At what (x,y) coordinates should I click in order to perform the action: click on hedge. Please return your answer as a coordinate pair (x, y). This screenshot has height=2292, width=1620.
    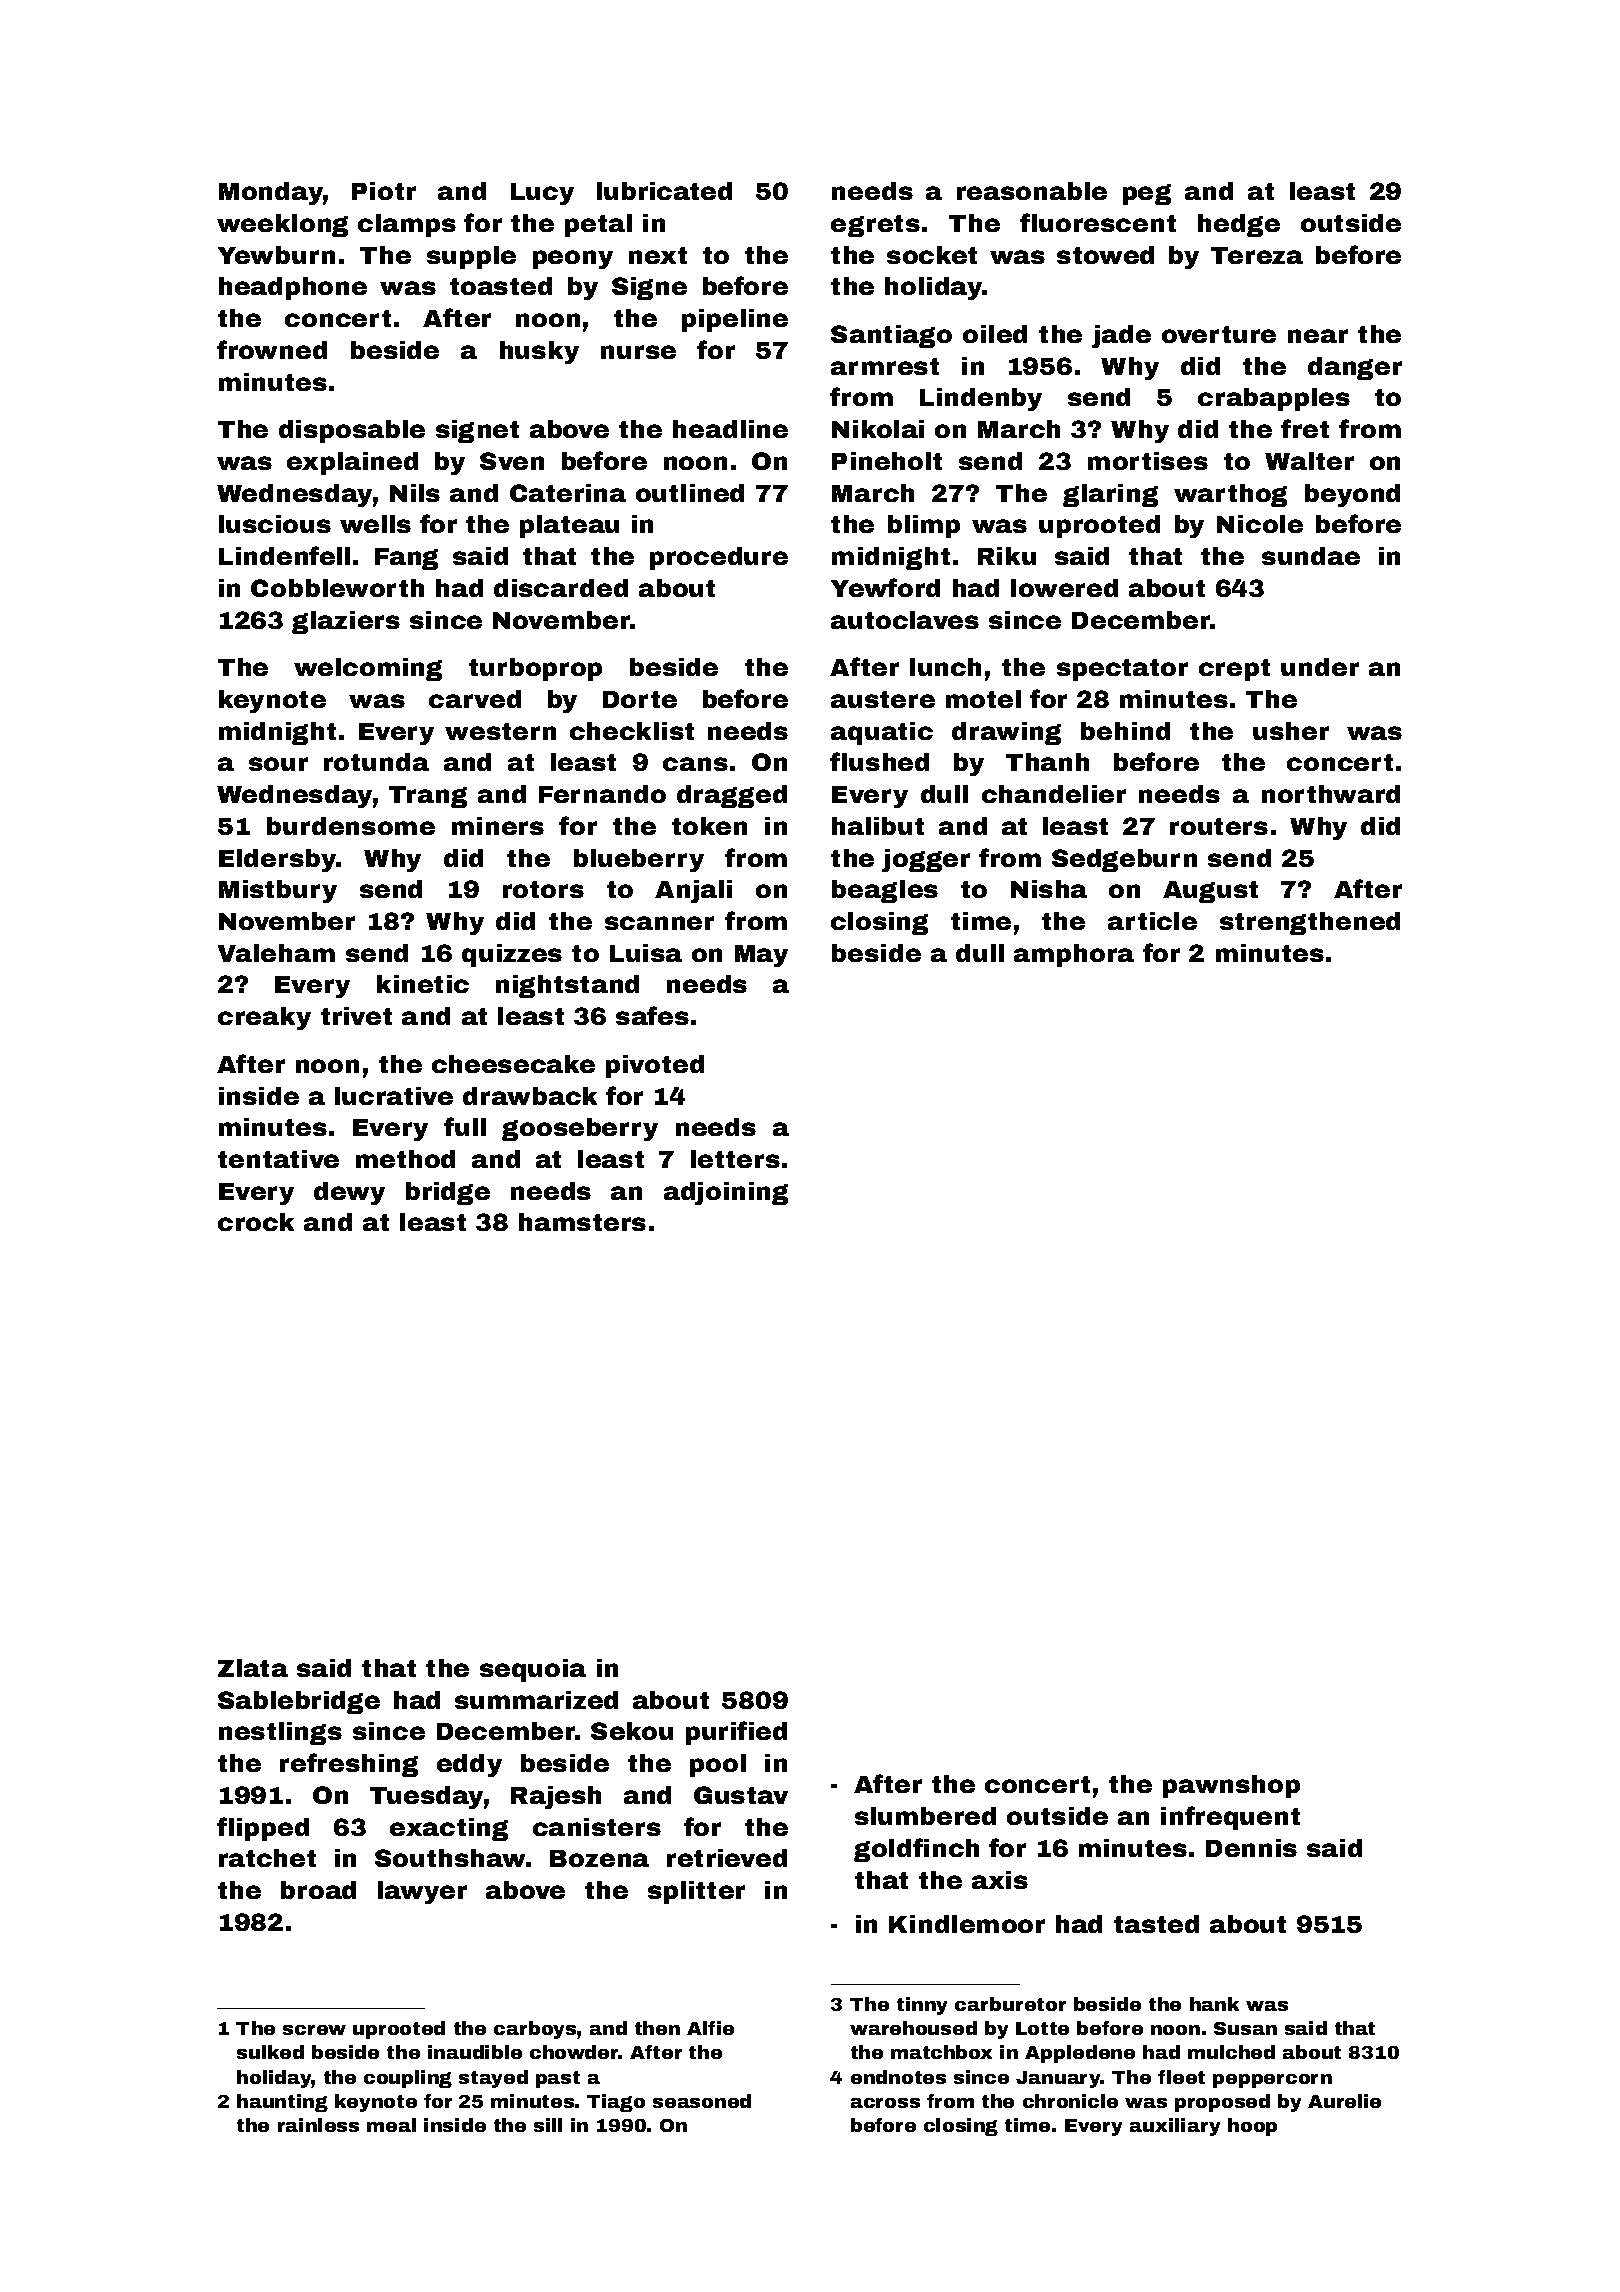
    Looking at the image, I should click on (1239, 225).
